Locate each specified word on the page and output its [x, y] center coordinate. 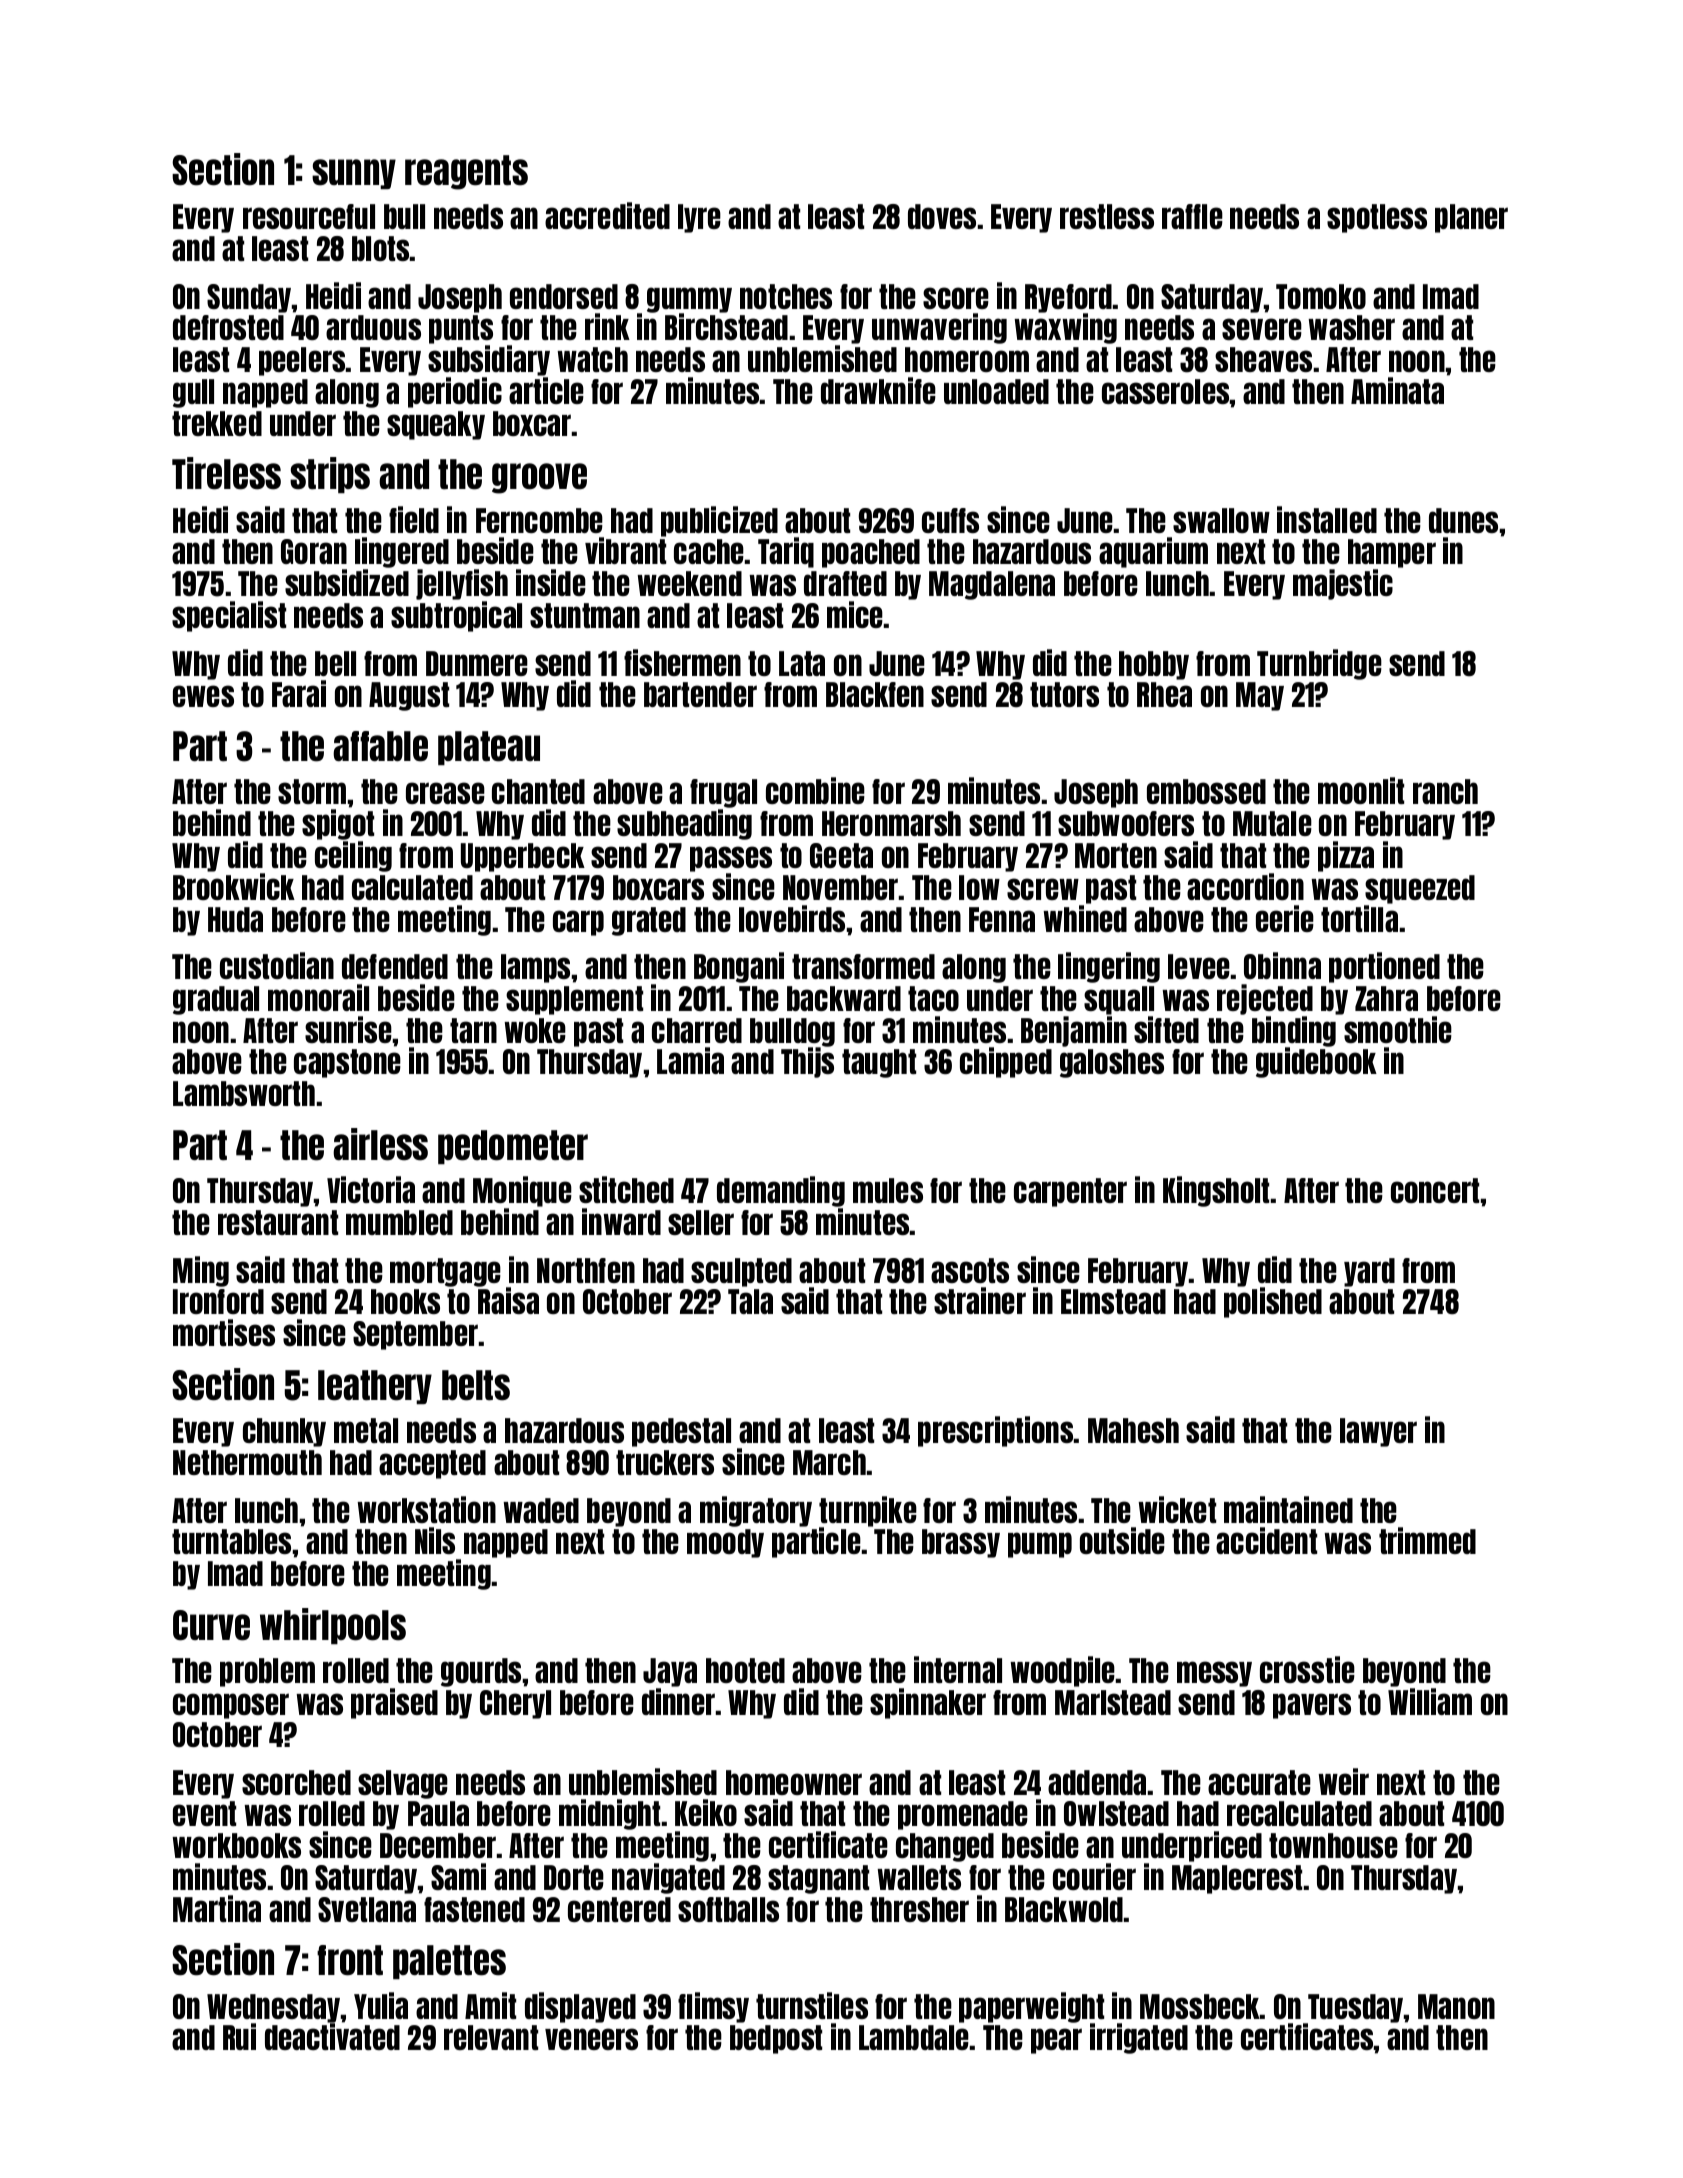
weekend [690, 583]
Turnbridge [1319, 664]
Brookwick [234, 886]
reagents [466, 172]
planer [1471, 218]
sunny [354, 174]
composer [231, 1706]
